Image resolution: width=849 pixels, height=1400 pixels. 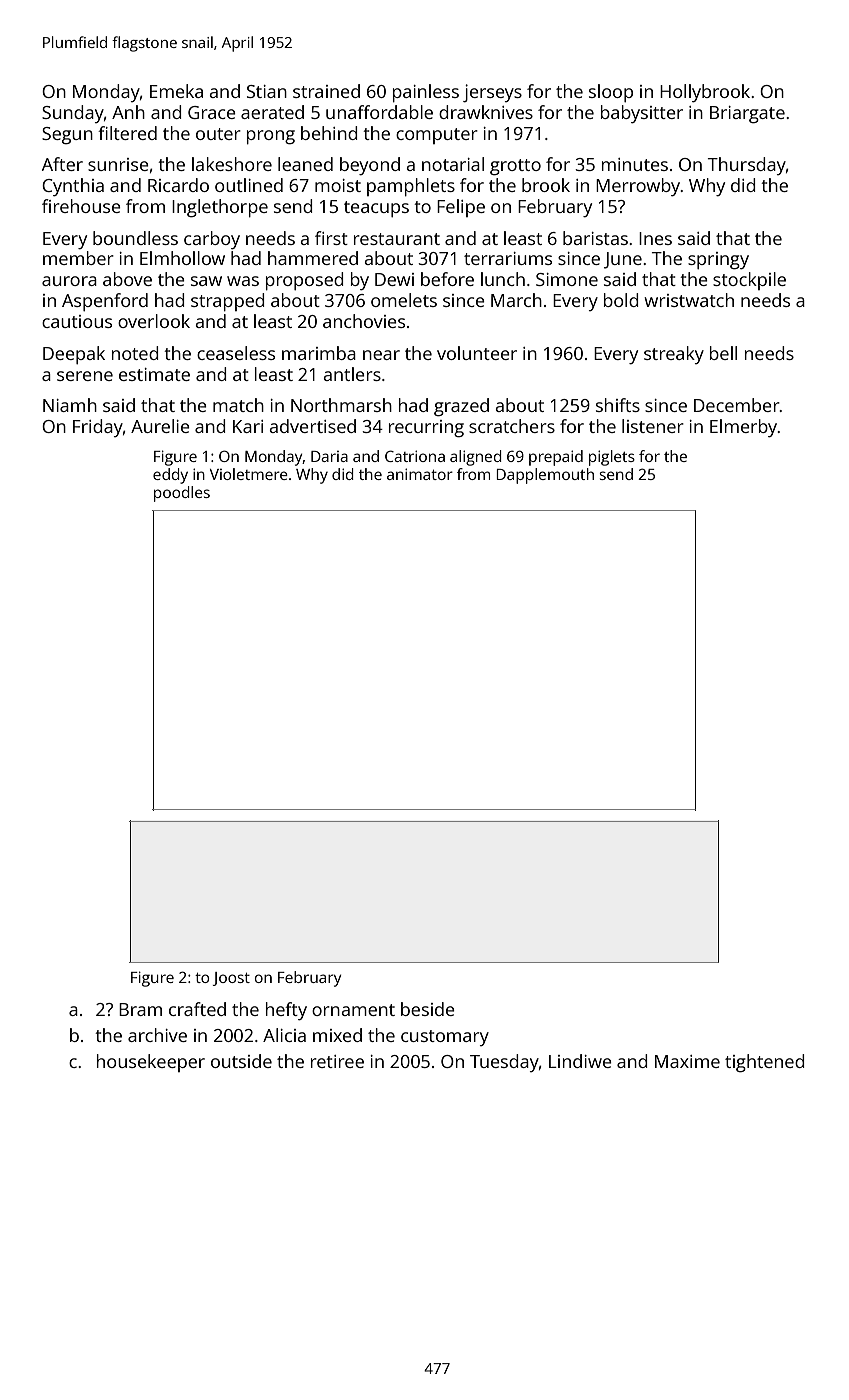 I want to click on housekeeper, so click(x=151, y=1063).
